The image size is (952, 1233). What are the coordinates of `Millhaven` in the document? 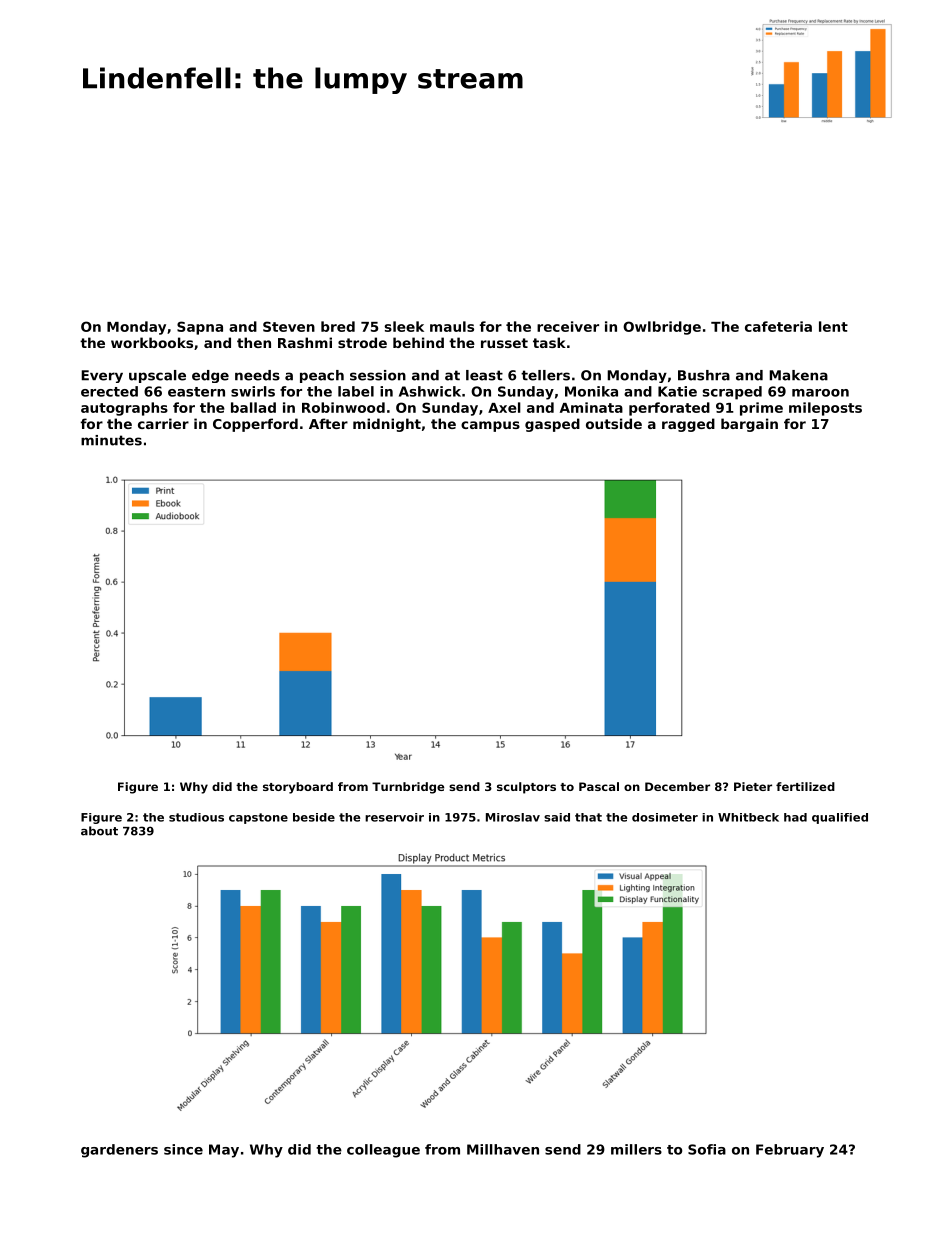 It's located at (503, 1149).
